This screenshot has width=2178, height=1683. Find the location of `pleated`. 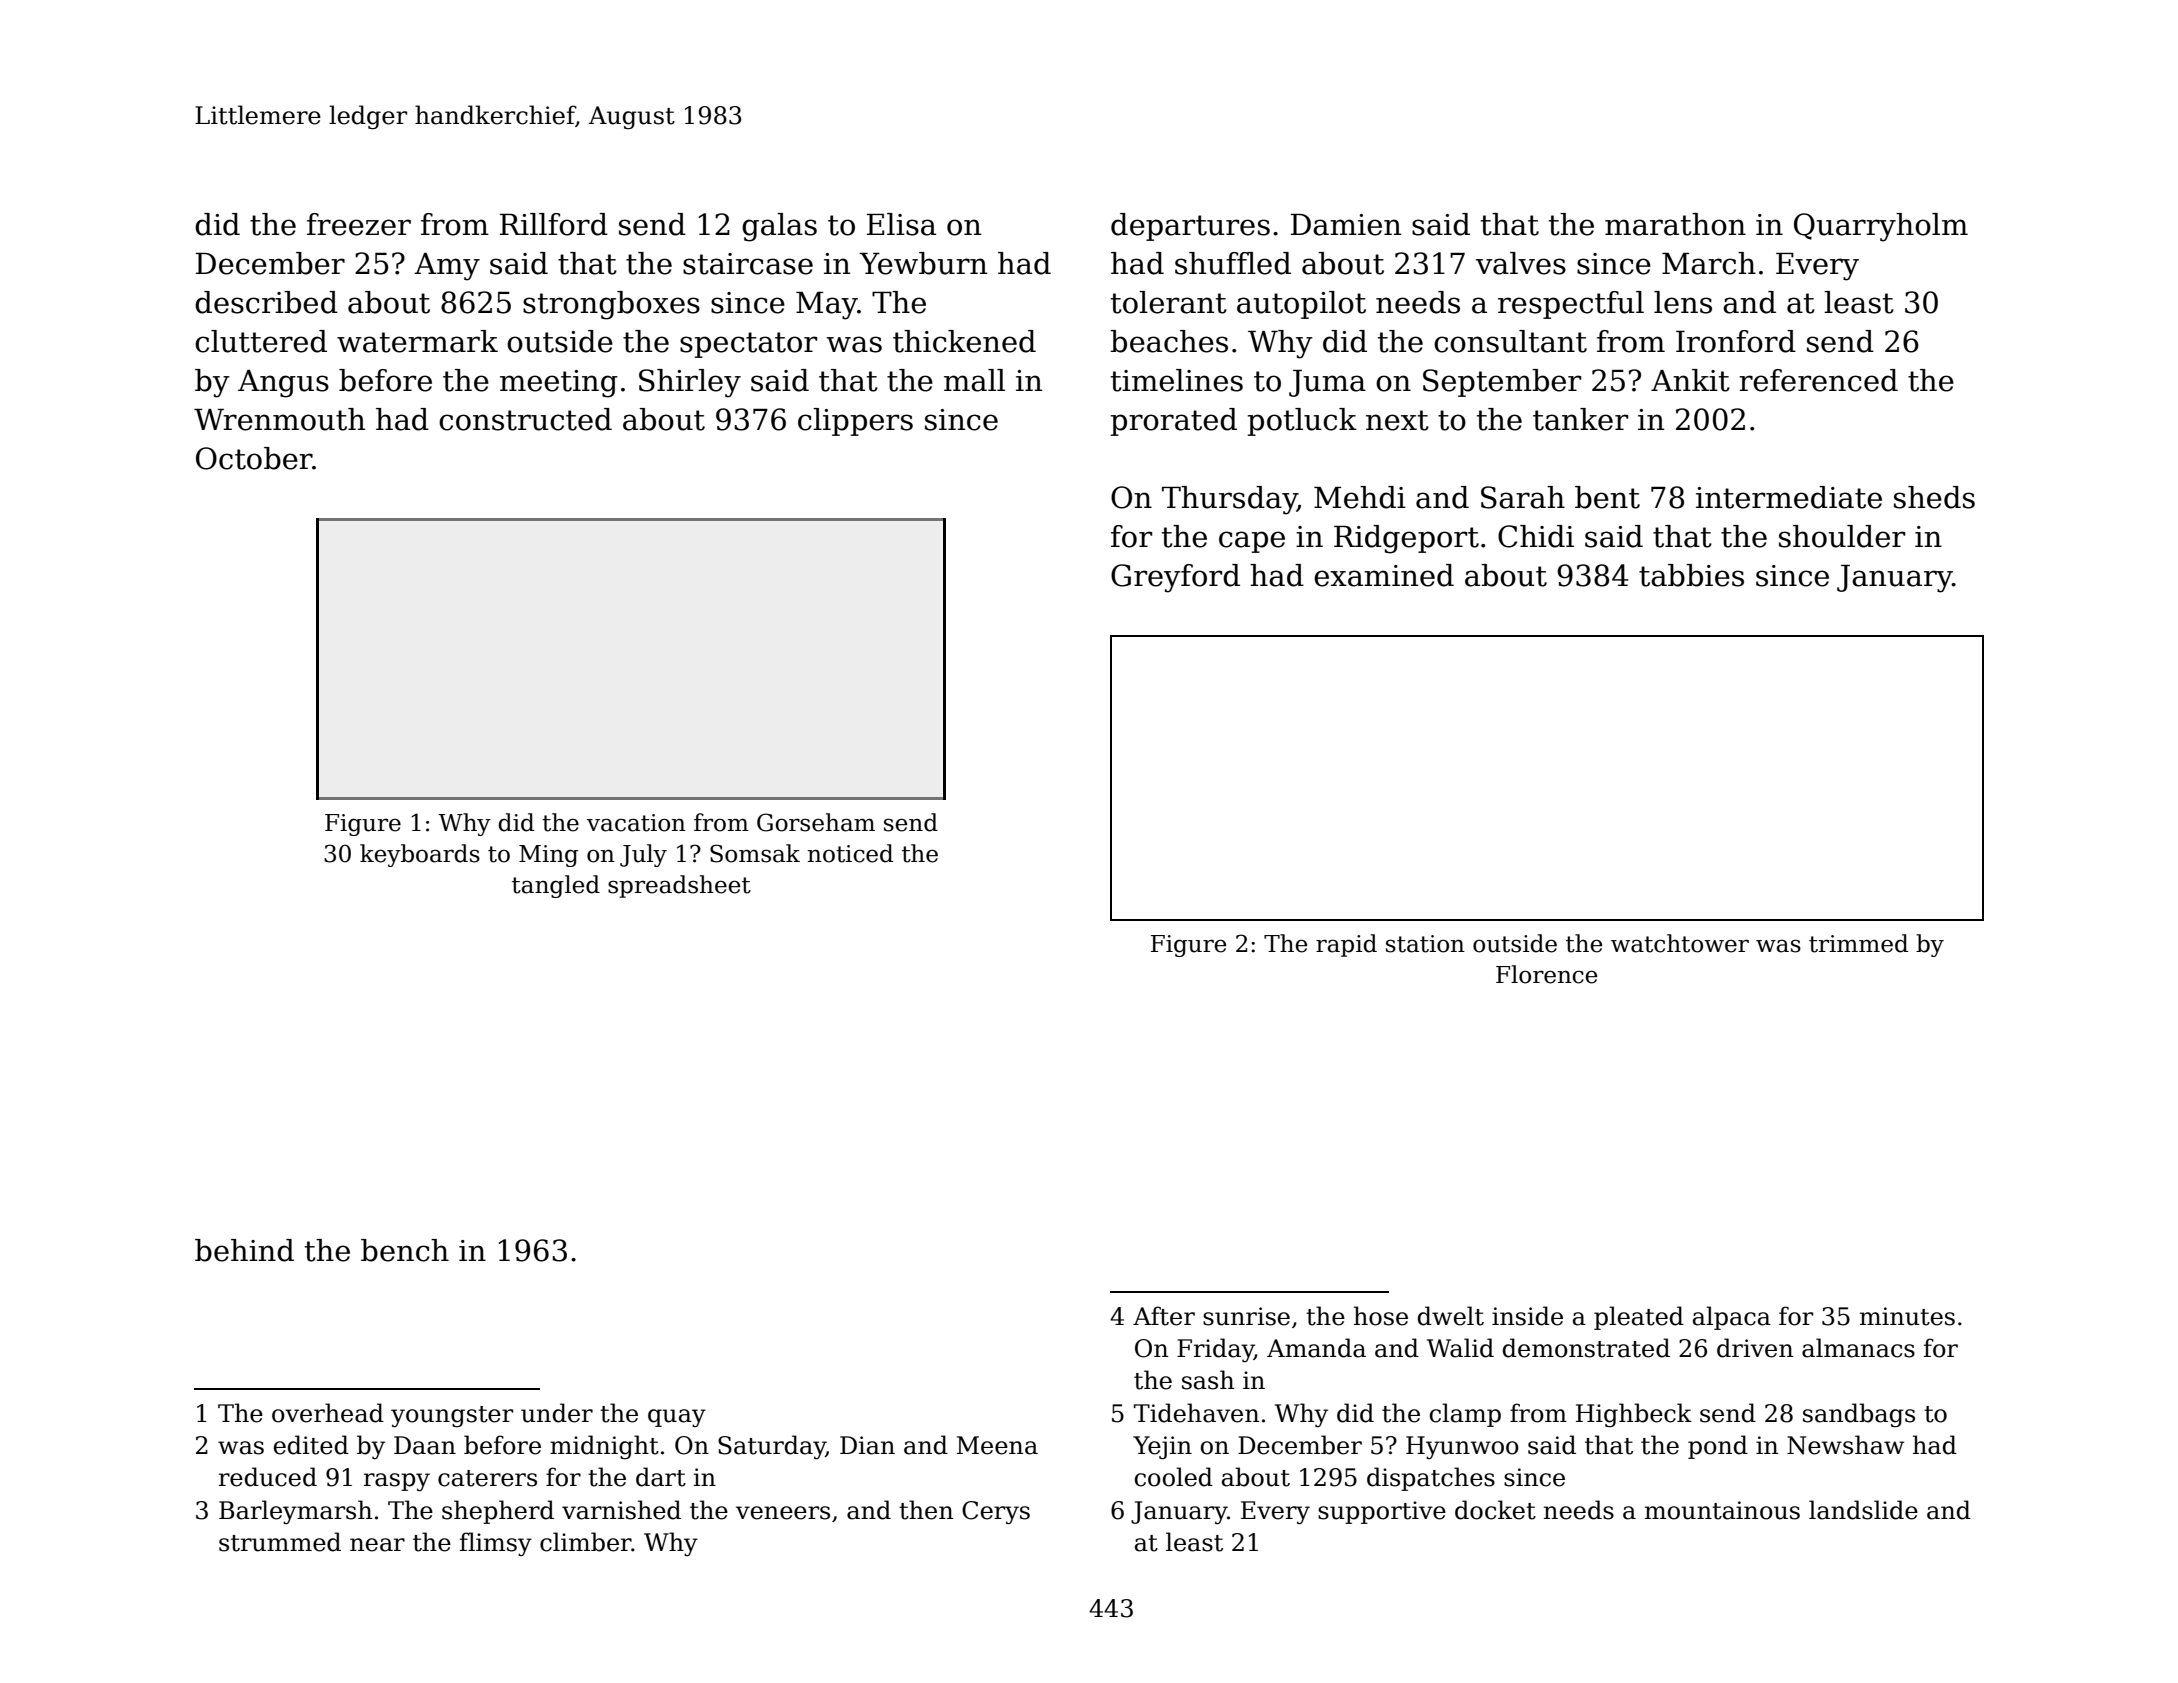

pleated is located at coordinates (1639, 1318).
